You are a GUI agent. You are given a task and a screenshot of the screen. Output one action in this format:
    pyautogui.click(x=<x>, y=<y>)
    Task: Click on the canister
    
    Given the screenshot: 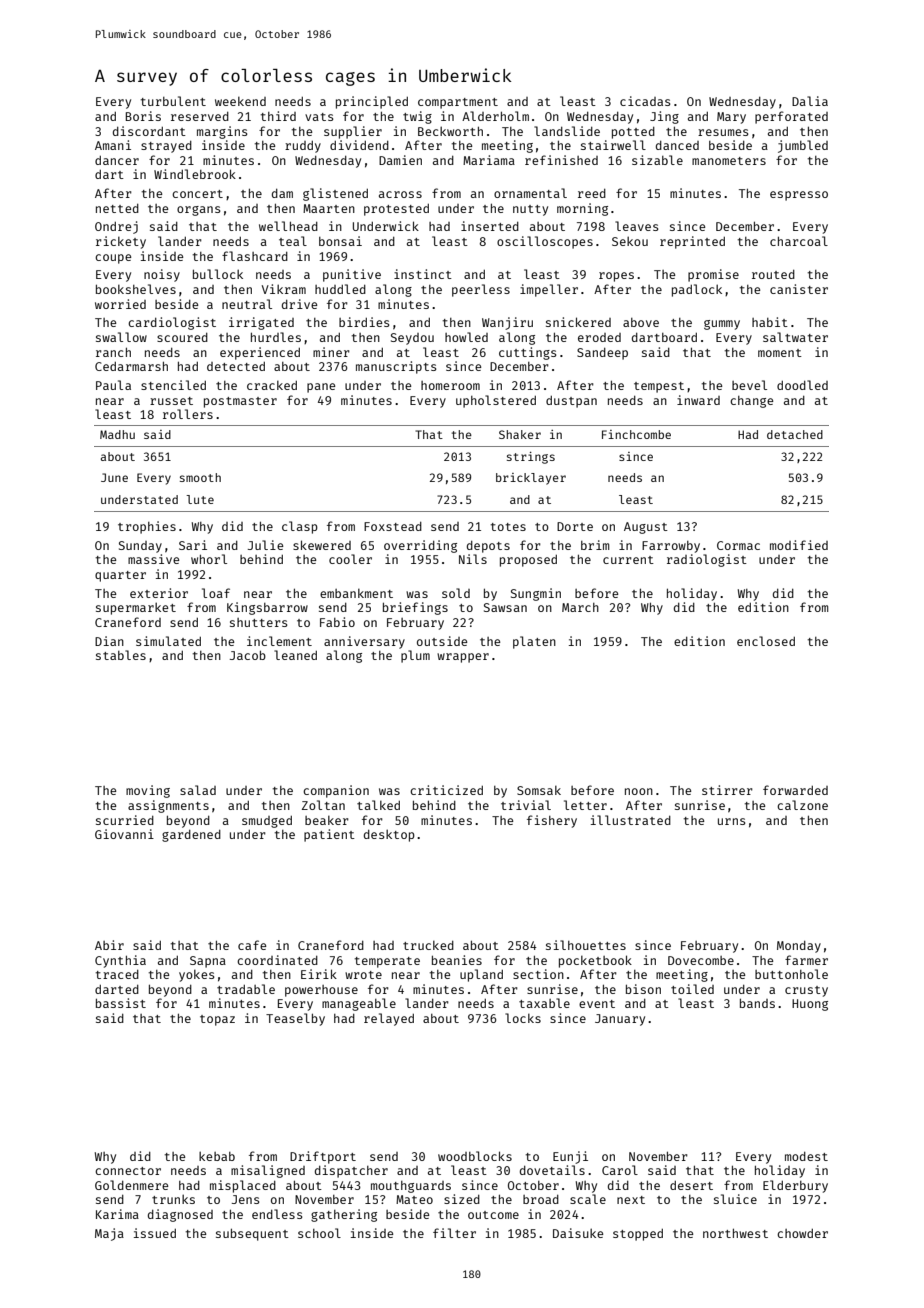 What is the action you would take?
    pyautogui.click(x=799, y=289)
